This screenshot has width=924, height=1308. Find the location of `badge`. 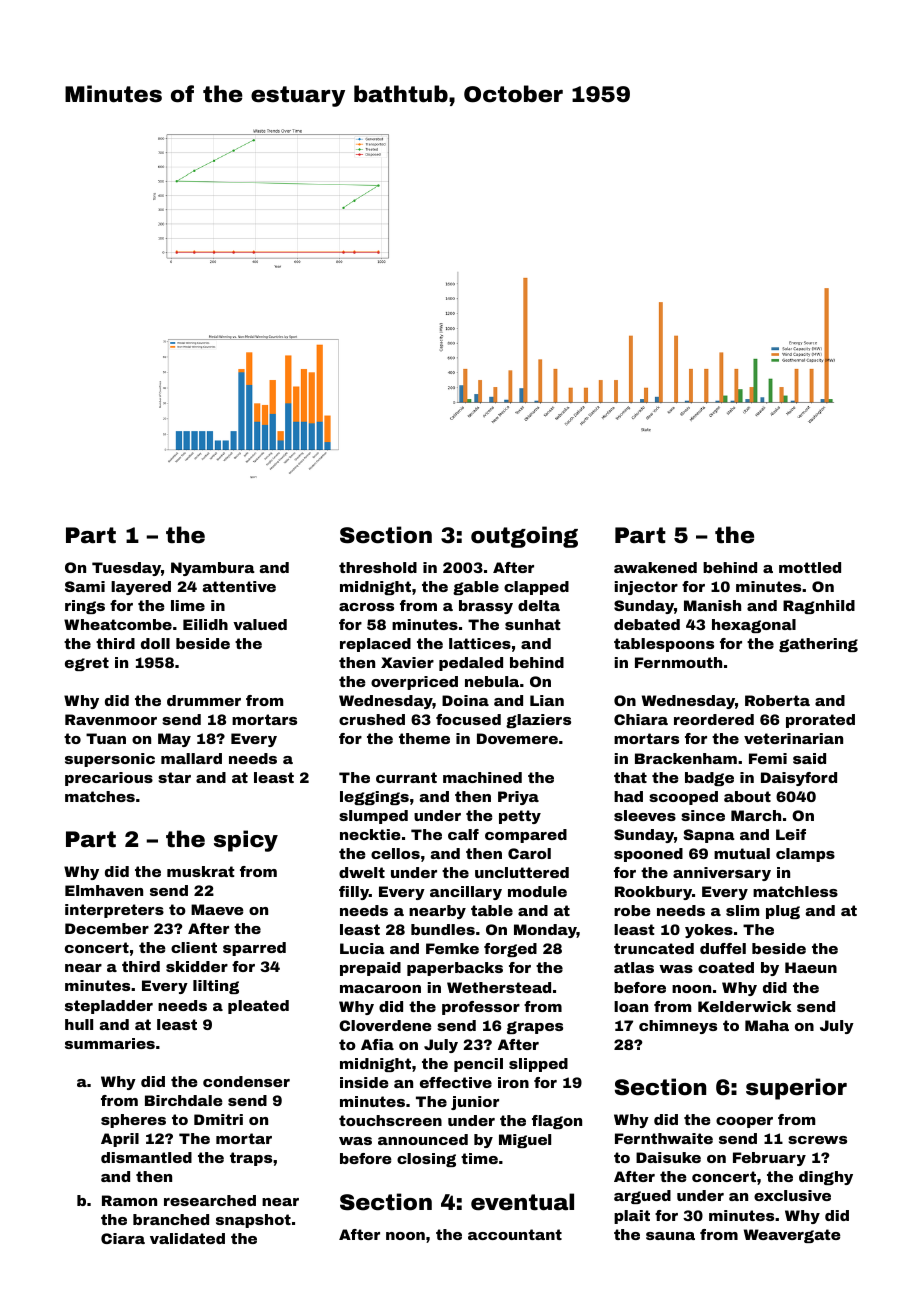

badge is located at coordinates (709, 779).
